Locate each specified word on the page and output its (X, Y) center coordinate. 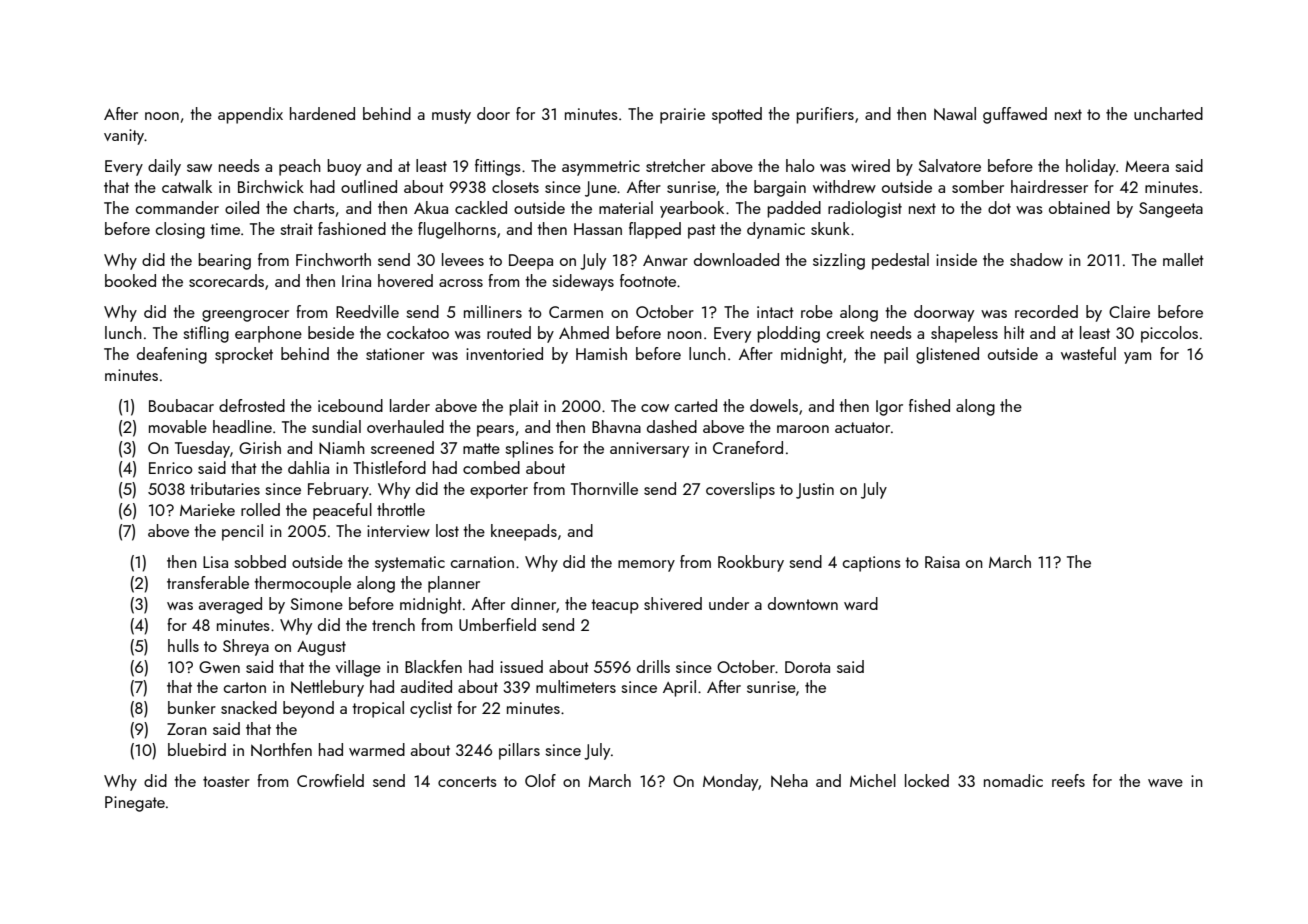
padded (794, 209)
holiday (1091, 167)
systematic (410, 564)
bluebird (197, 749)
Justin (815, 491)
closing (180, 230)
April (679, 688)
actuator (862, 427)
